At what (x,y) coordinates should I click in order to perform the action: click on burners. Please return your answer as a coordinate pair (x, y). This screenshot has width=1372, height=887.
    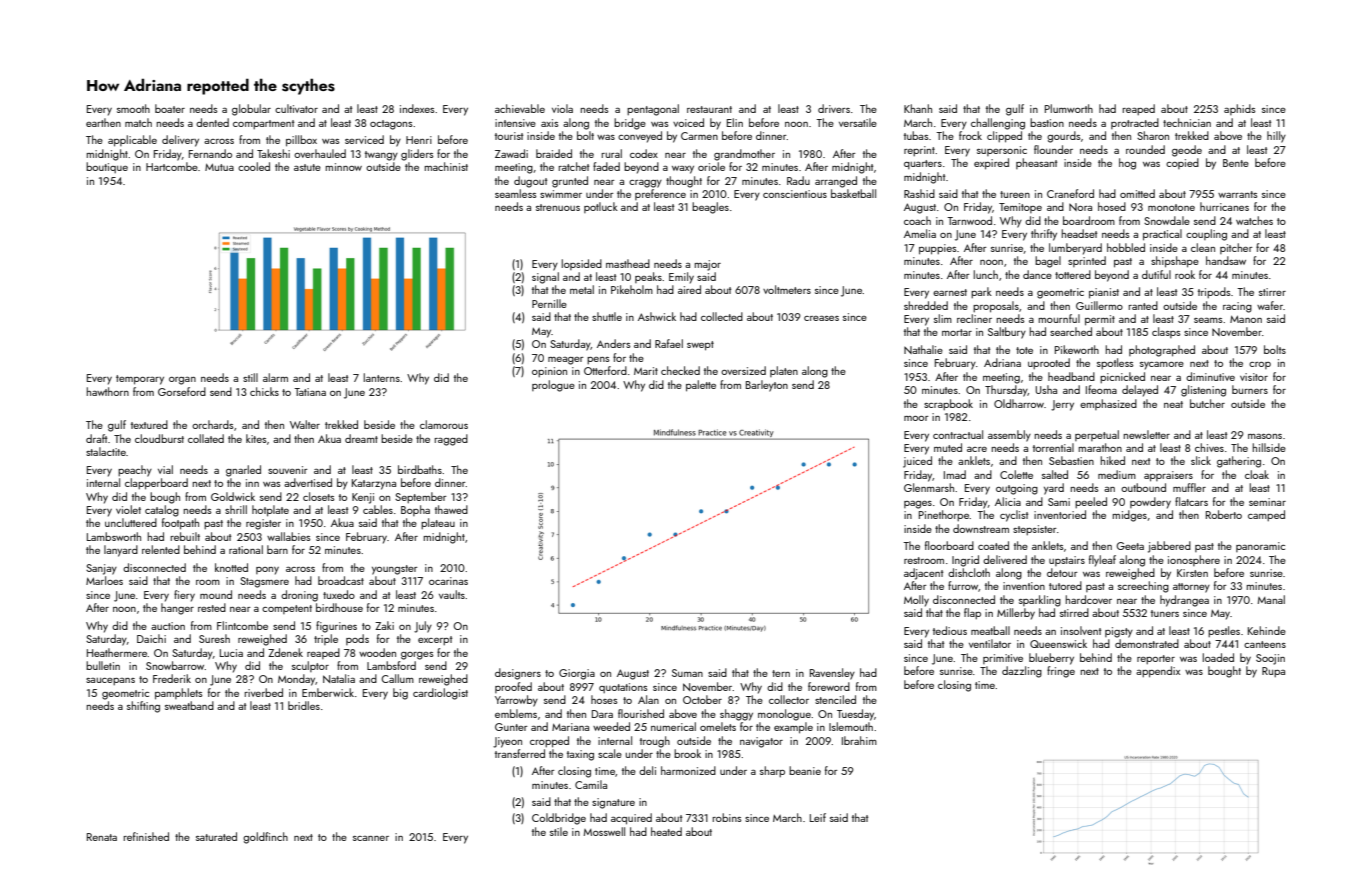
    Looking at the image, I should click on (1250, 389).
